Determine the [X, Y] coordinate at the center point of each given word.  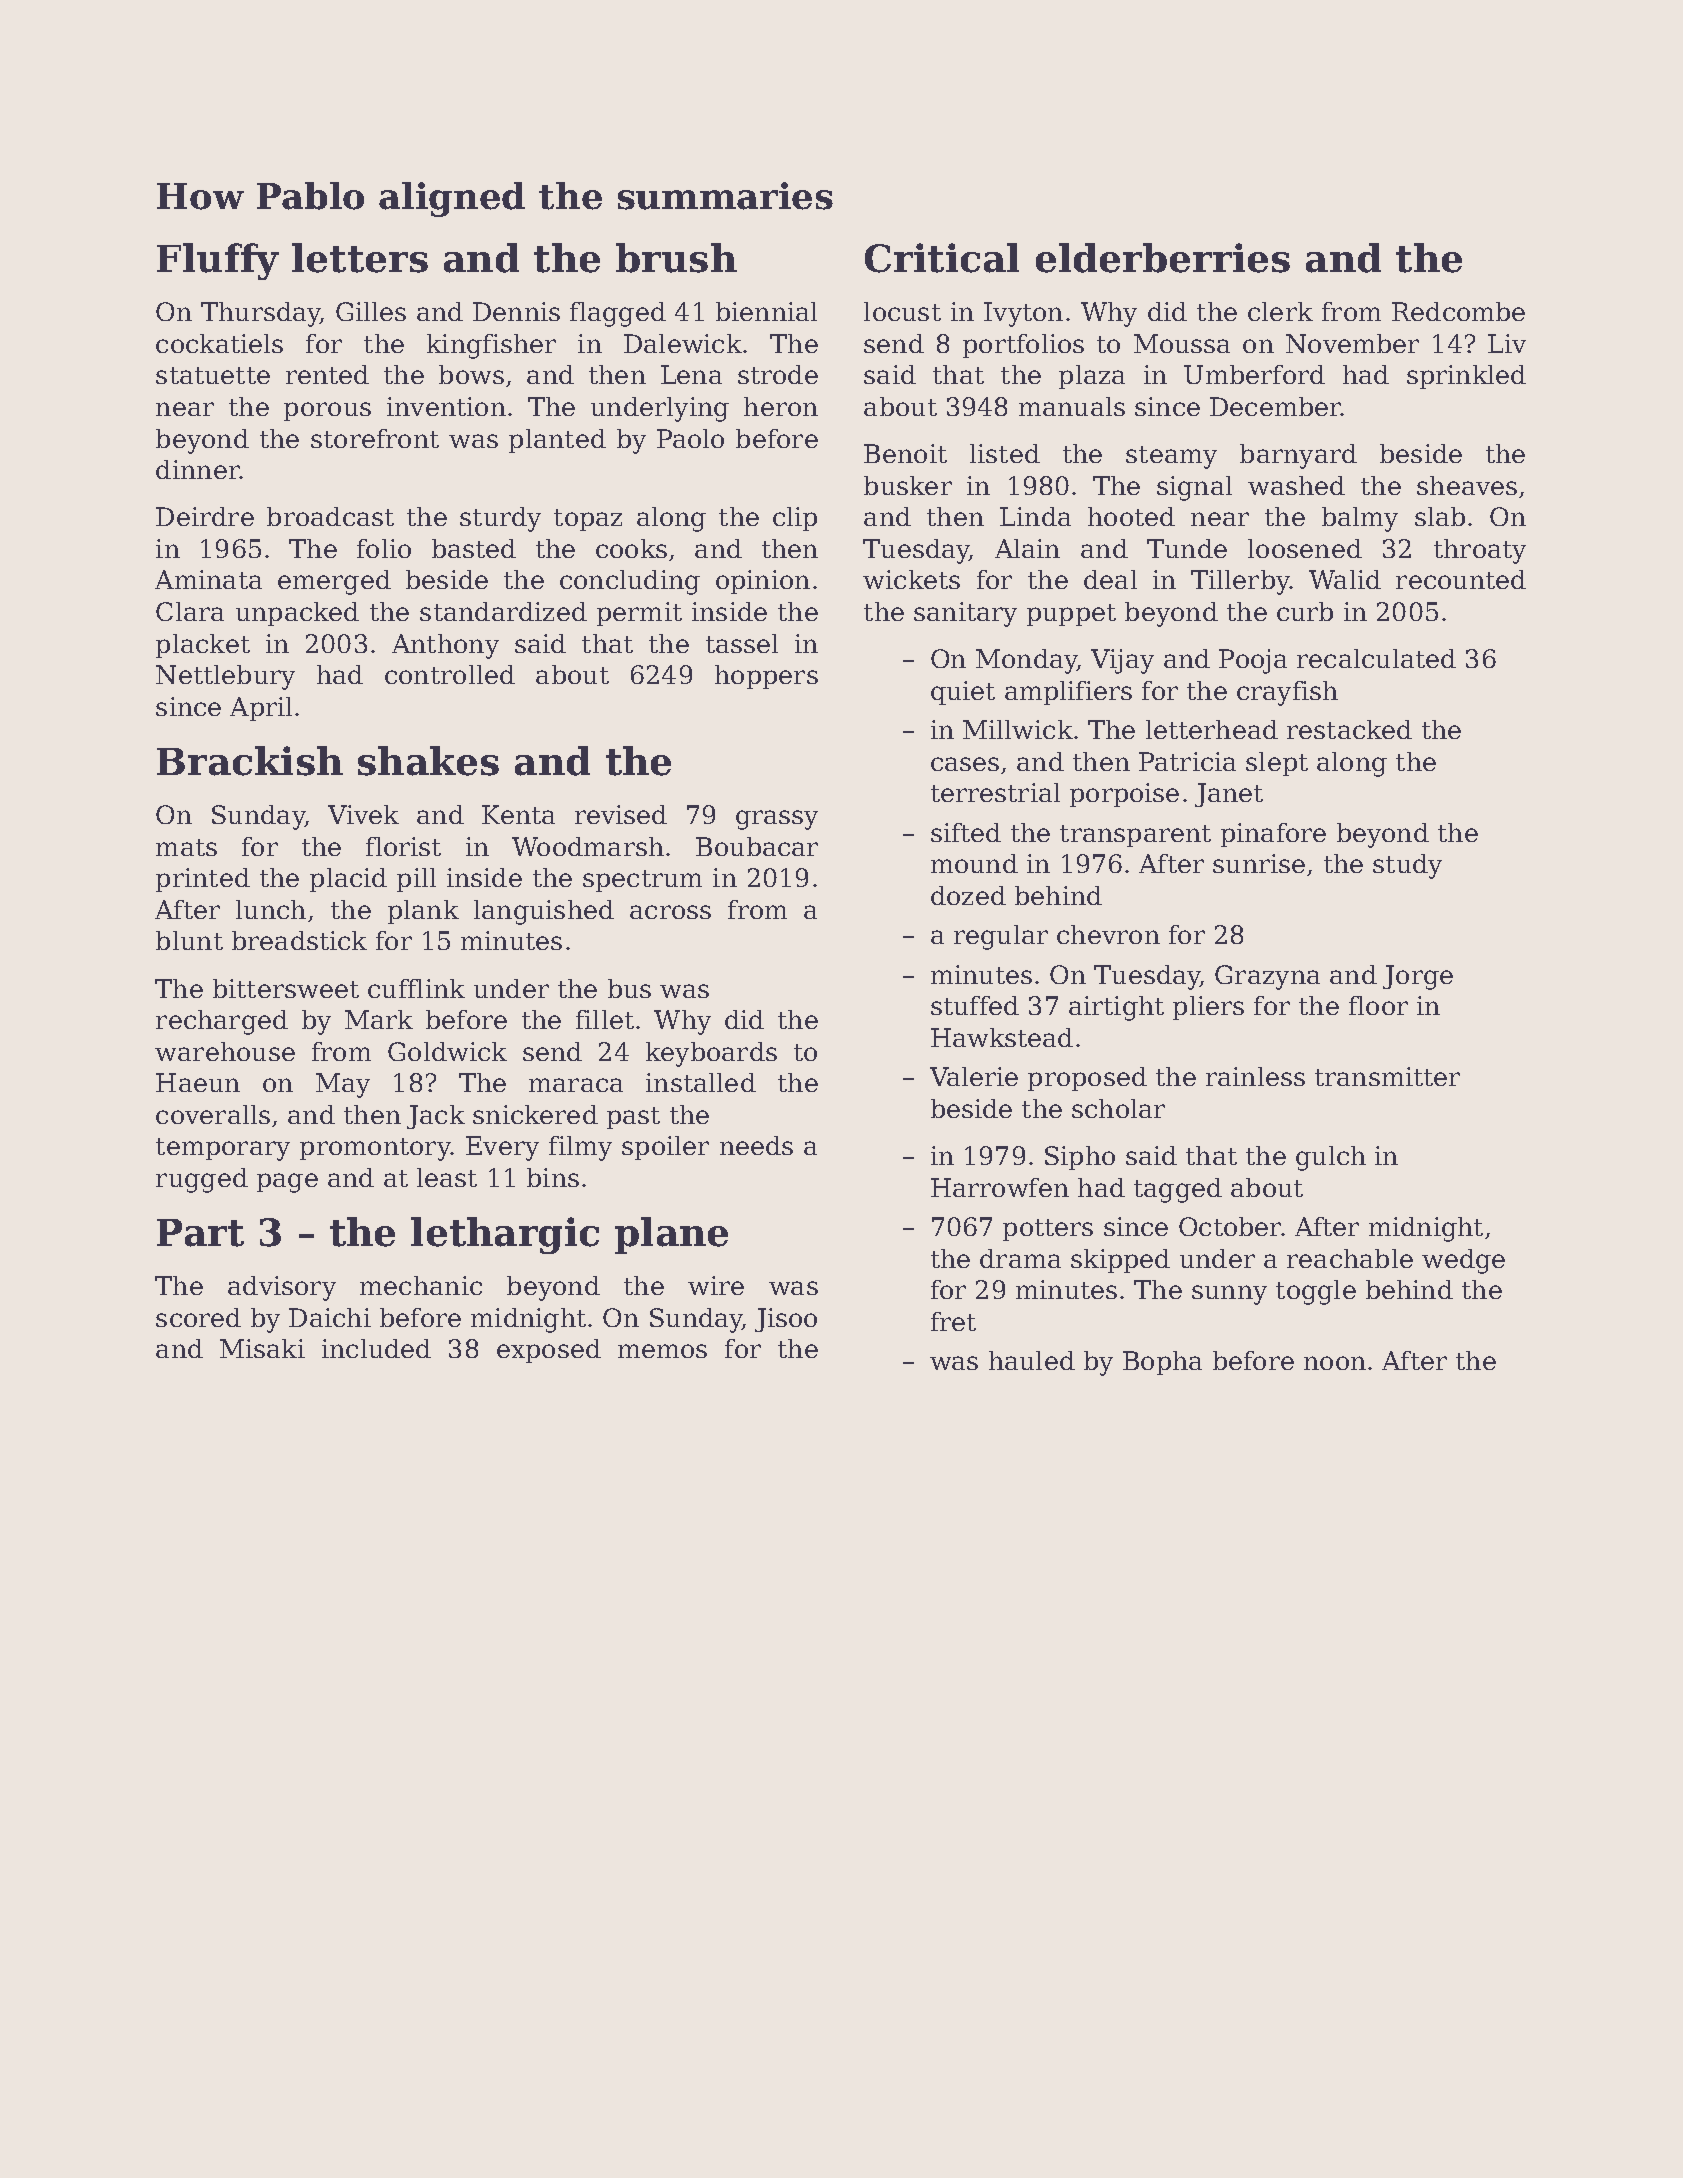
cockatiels [219, 343]
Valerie [974, 1076]
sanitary [965, 614]
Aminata [208, 579]
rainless [1255, 1076]
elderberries [1163, 258]
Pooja [1253, 661]
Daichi [330, 1317]
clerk [1280, 311]
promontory [375, 1149]
